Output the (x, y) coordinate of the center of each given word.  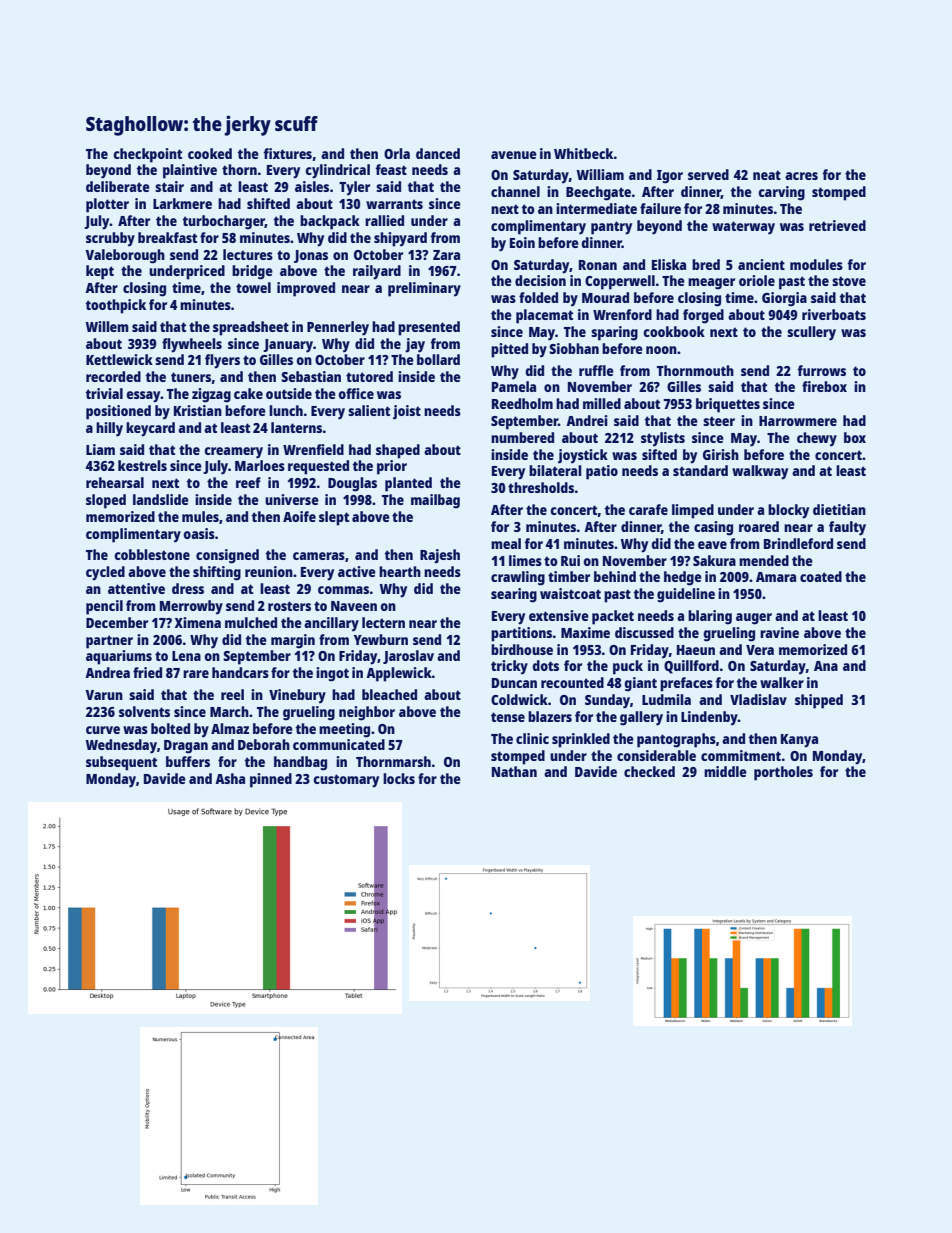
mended (764, 560)
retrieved (837, 225)
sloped (106, 501)
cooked (210, 153)
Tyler (354, 188)
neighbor (367, 713)
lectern (383, 622)
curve (103, 730)
